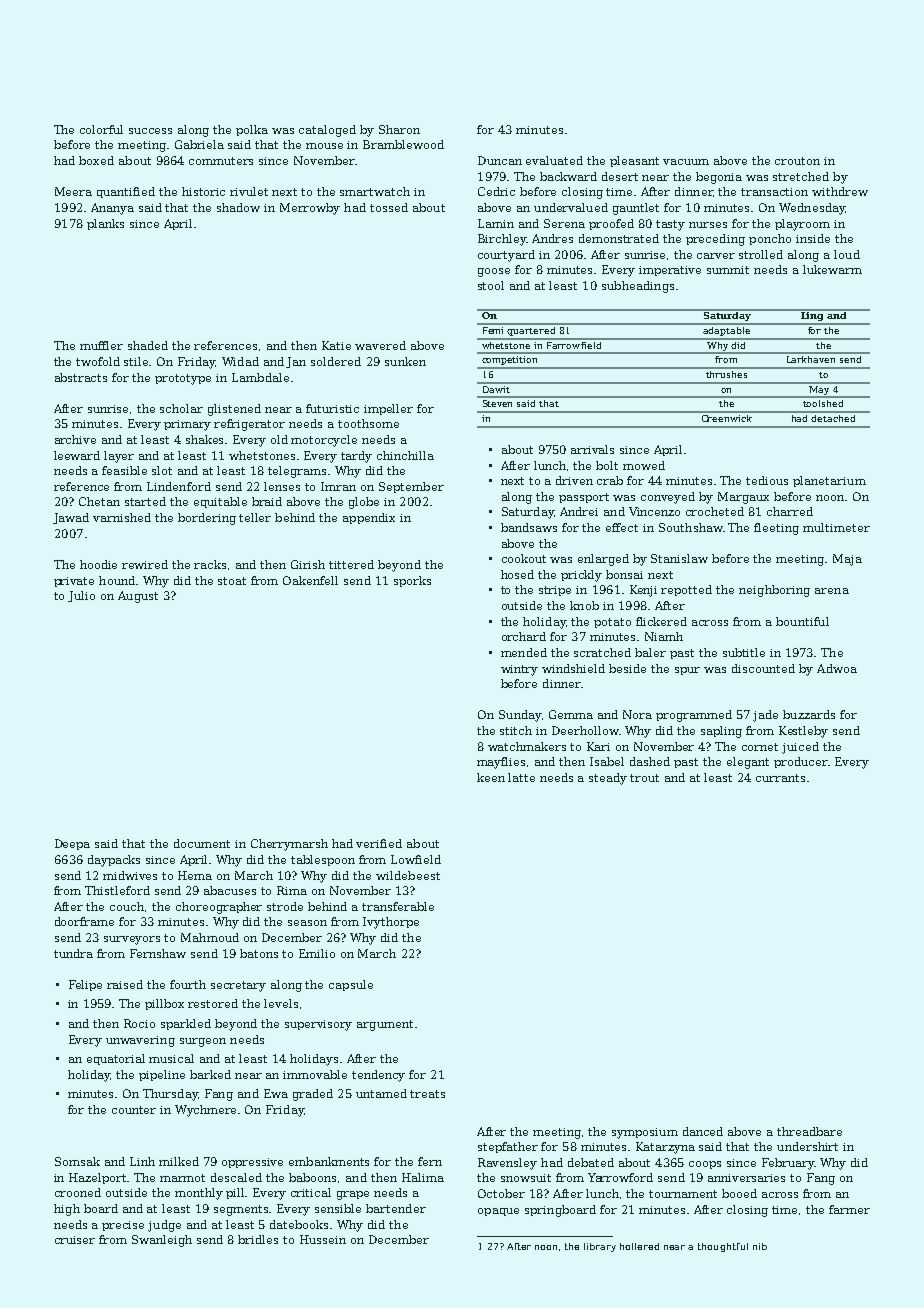  I want to click on polka, so click(252, 130).
